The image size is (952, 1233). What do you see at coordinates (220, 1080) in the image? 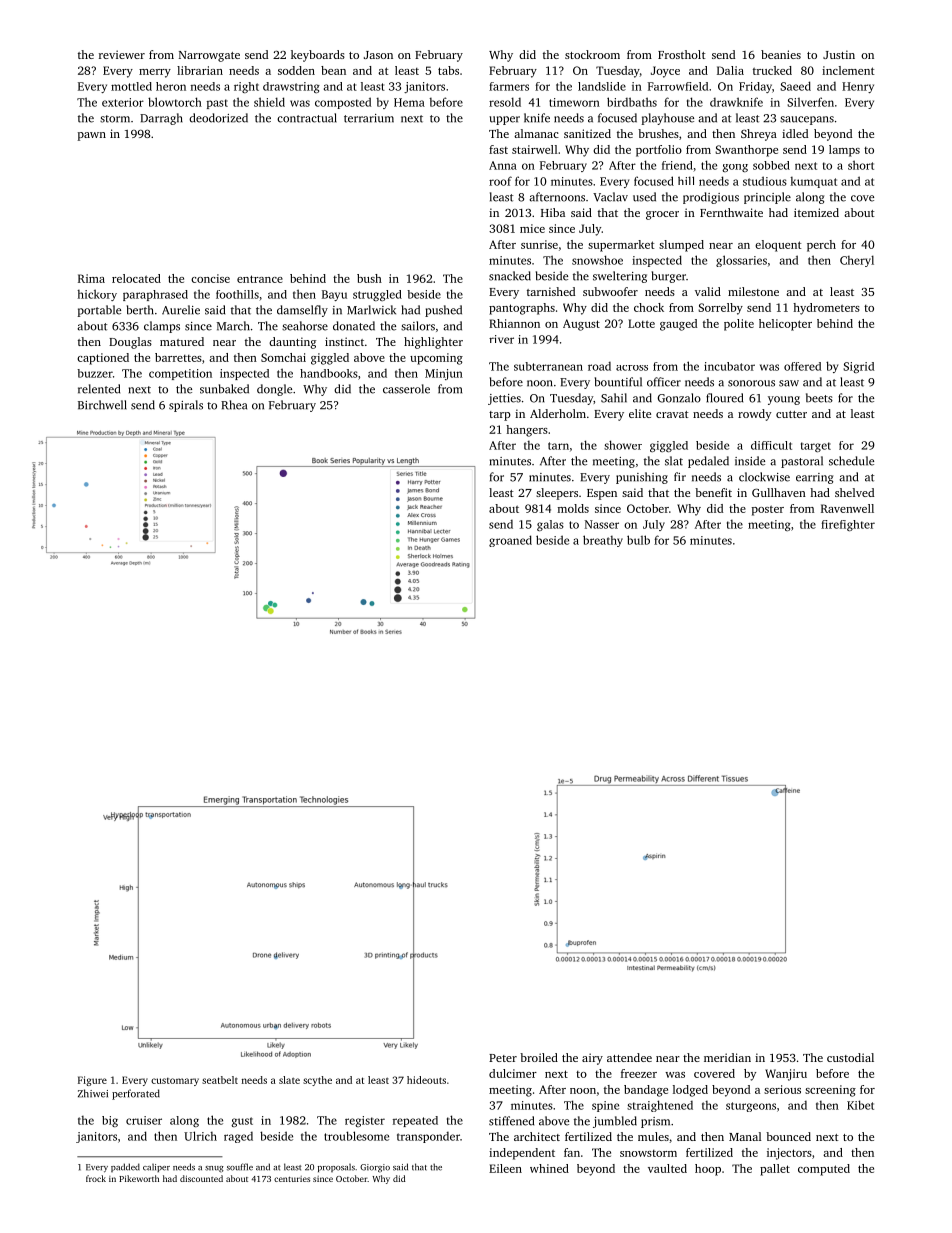
I see `seatbelt` at bounding box center [220, 1080].
